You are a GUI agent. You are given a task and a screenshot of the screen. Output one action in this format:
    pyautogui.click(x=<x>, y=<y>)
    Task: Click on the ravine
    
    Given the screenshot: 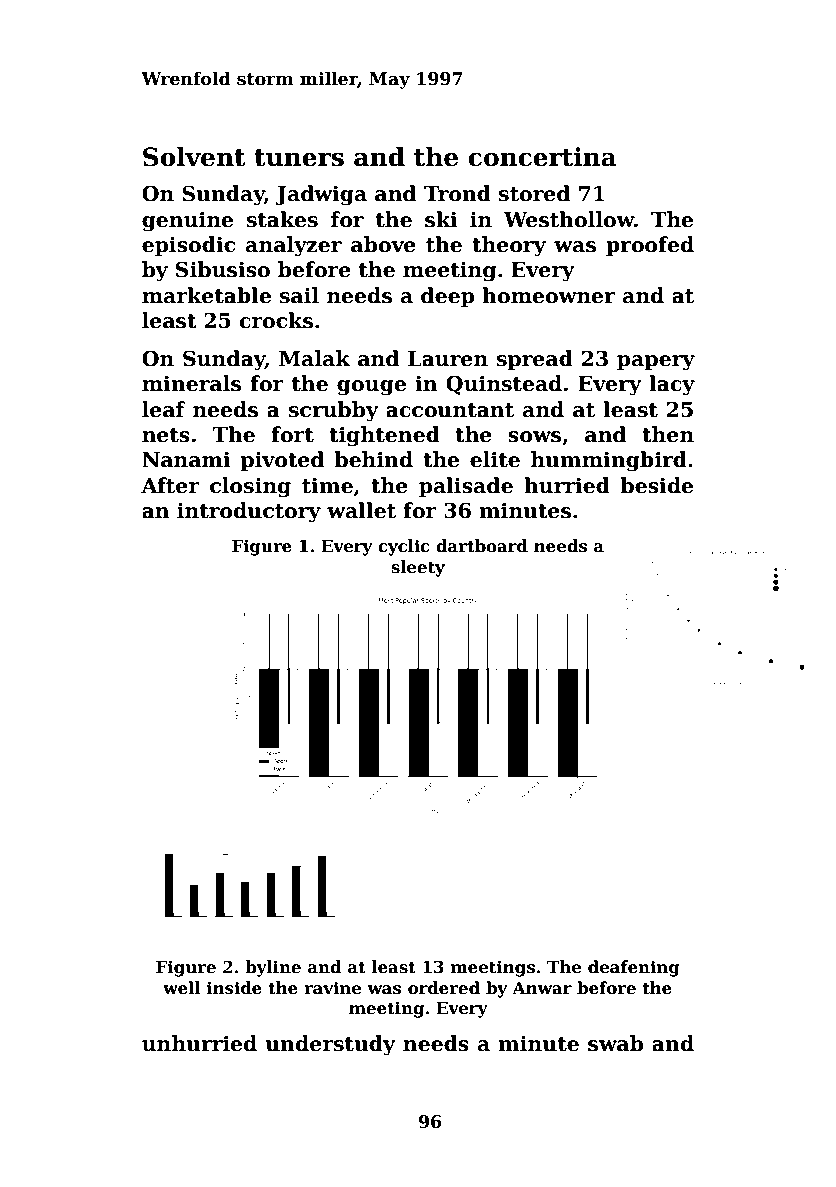 What is the action you would take?
    pyautogui.click(x=332, y=988)
